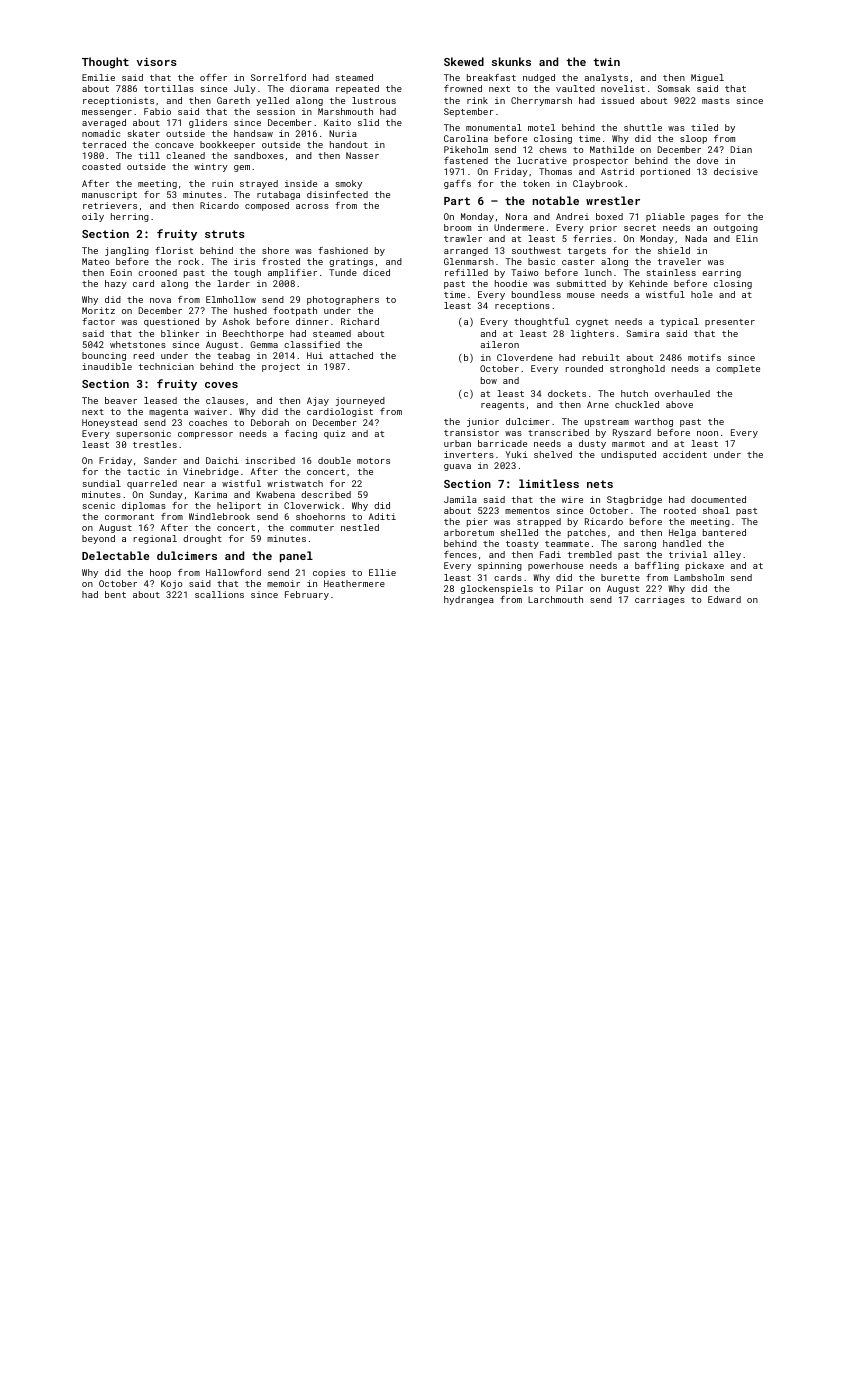  What do you see at coordinates (334, 434) in the screenshot?
I see `quiz` at bounding box center [334, 434].
